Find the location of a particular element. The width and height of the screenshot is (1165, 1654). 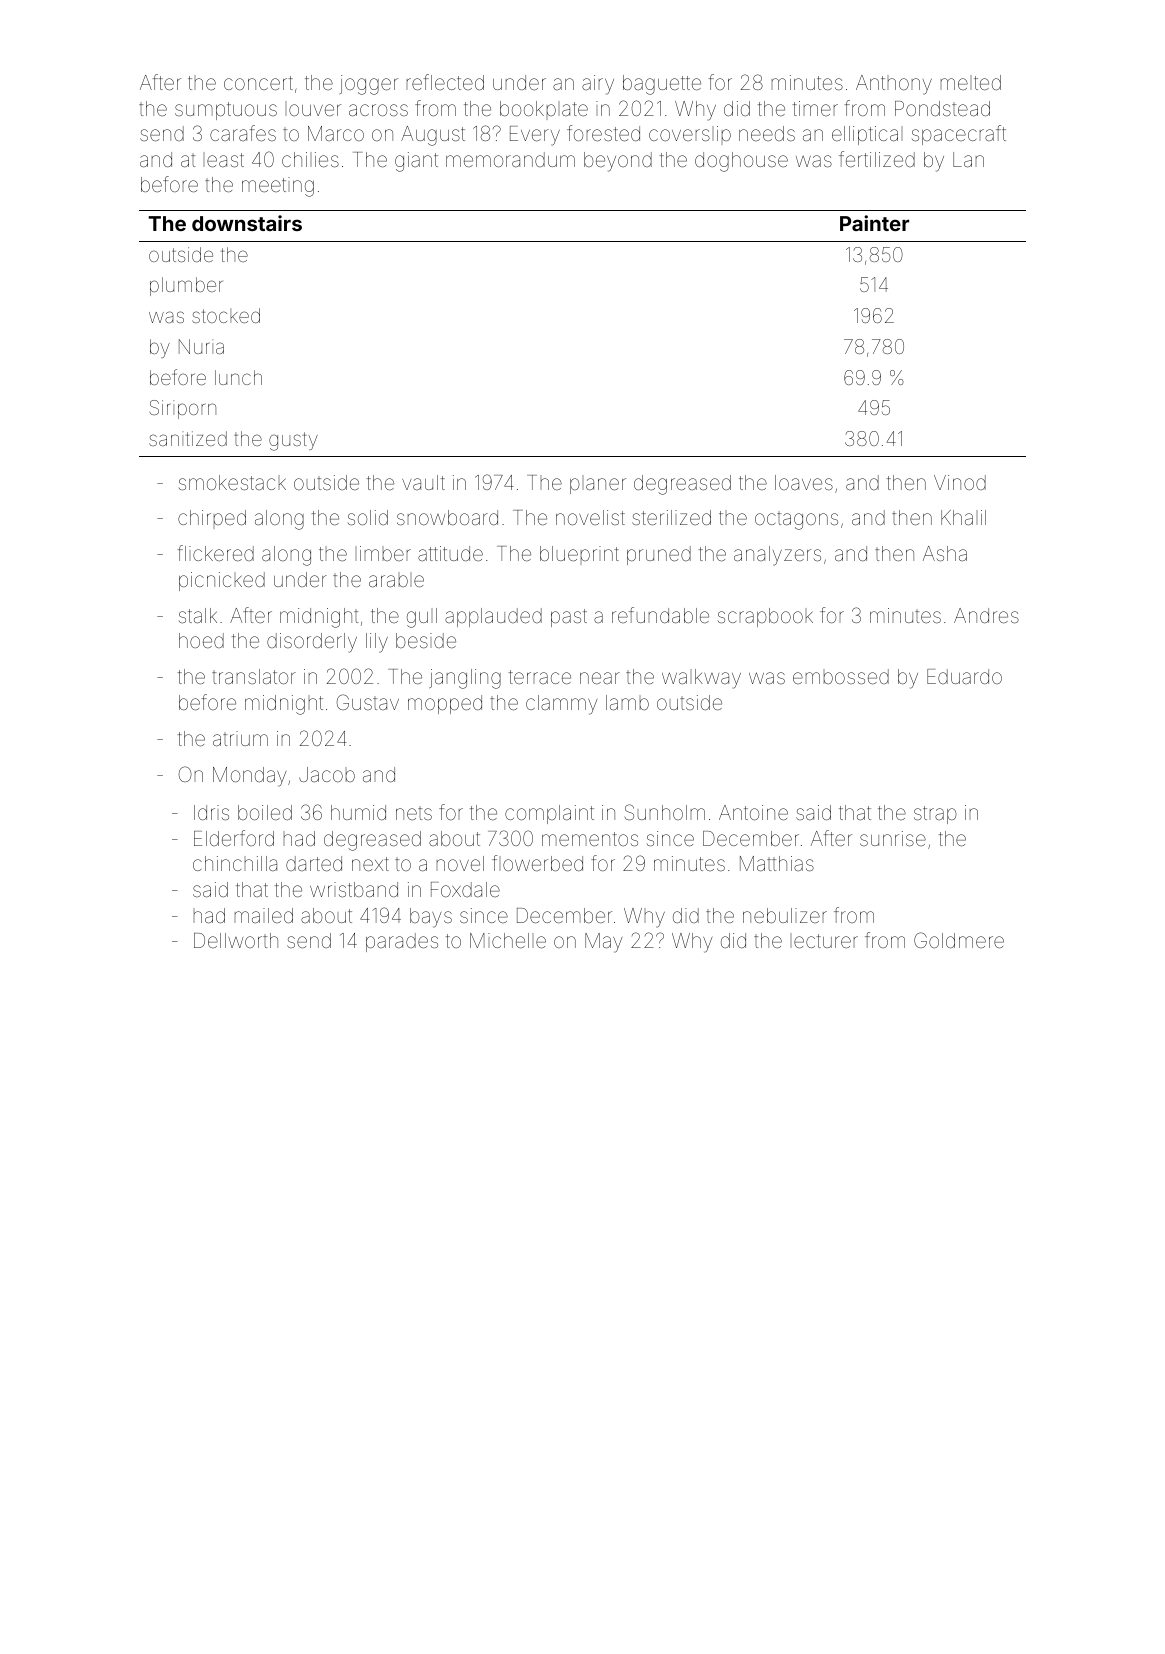

Painter is located at coordinates (874, 223).
